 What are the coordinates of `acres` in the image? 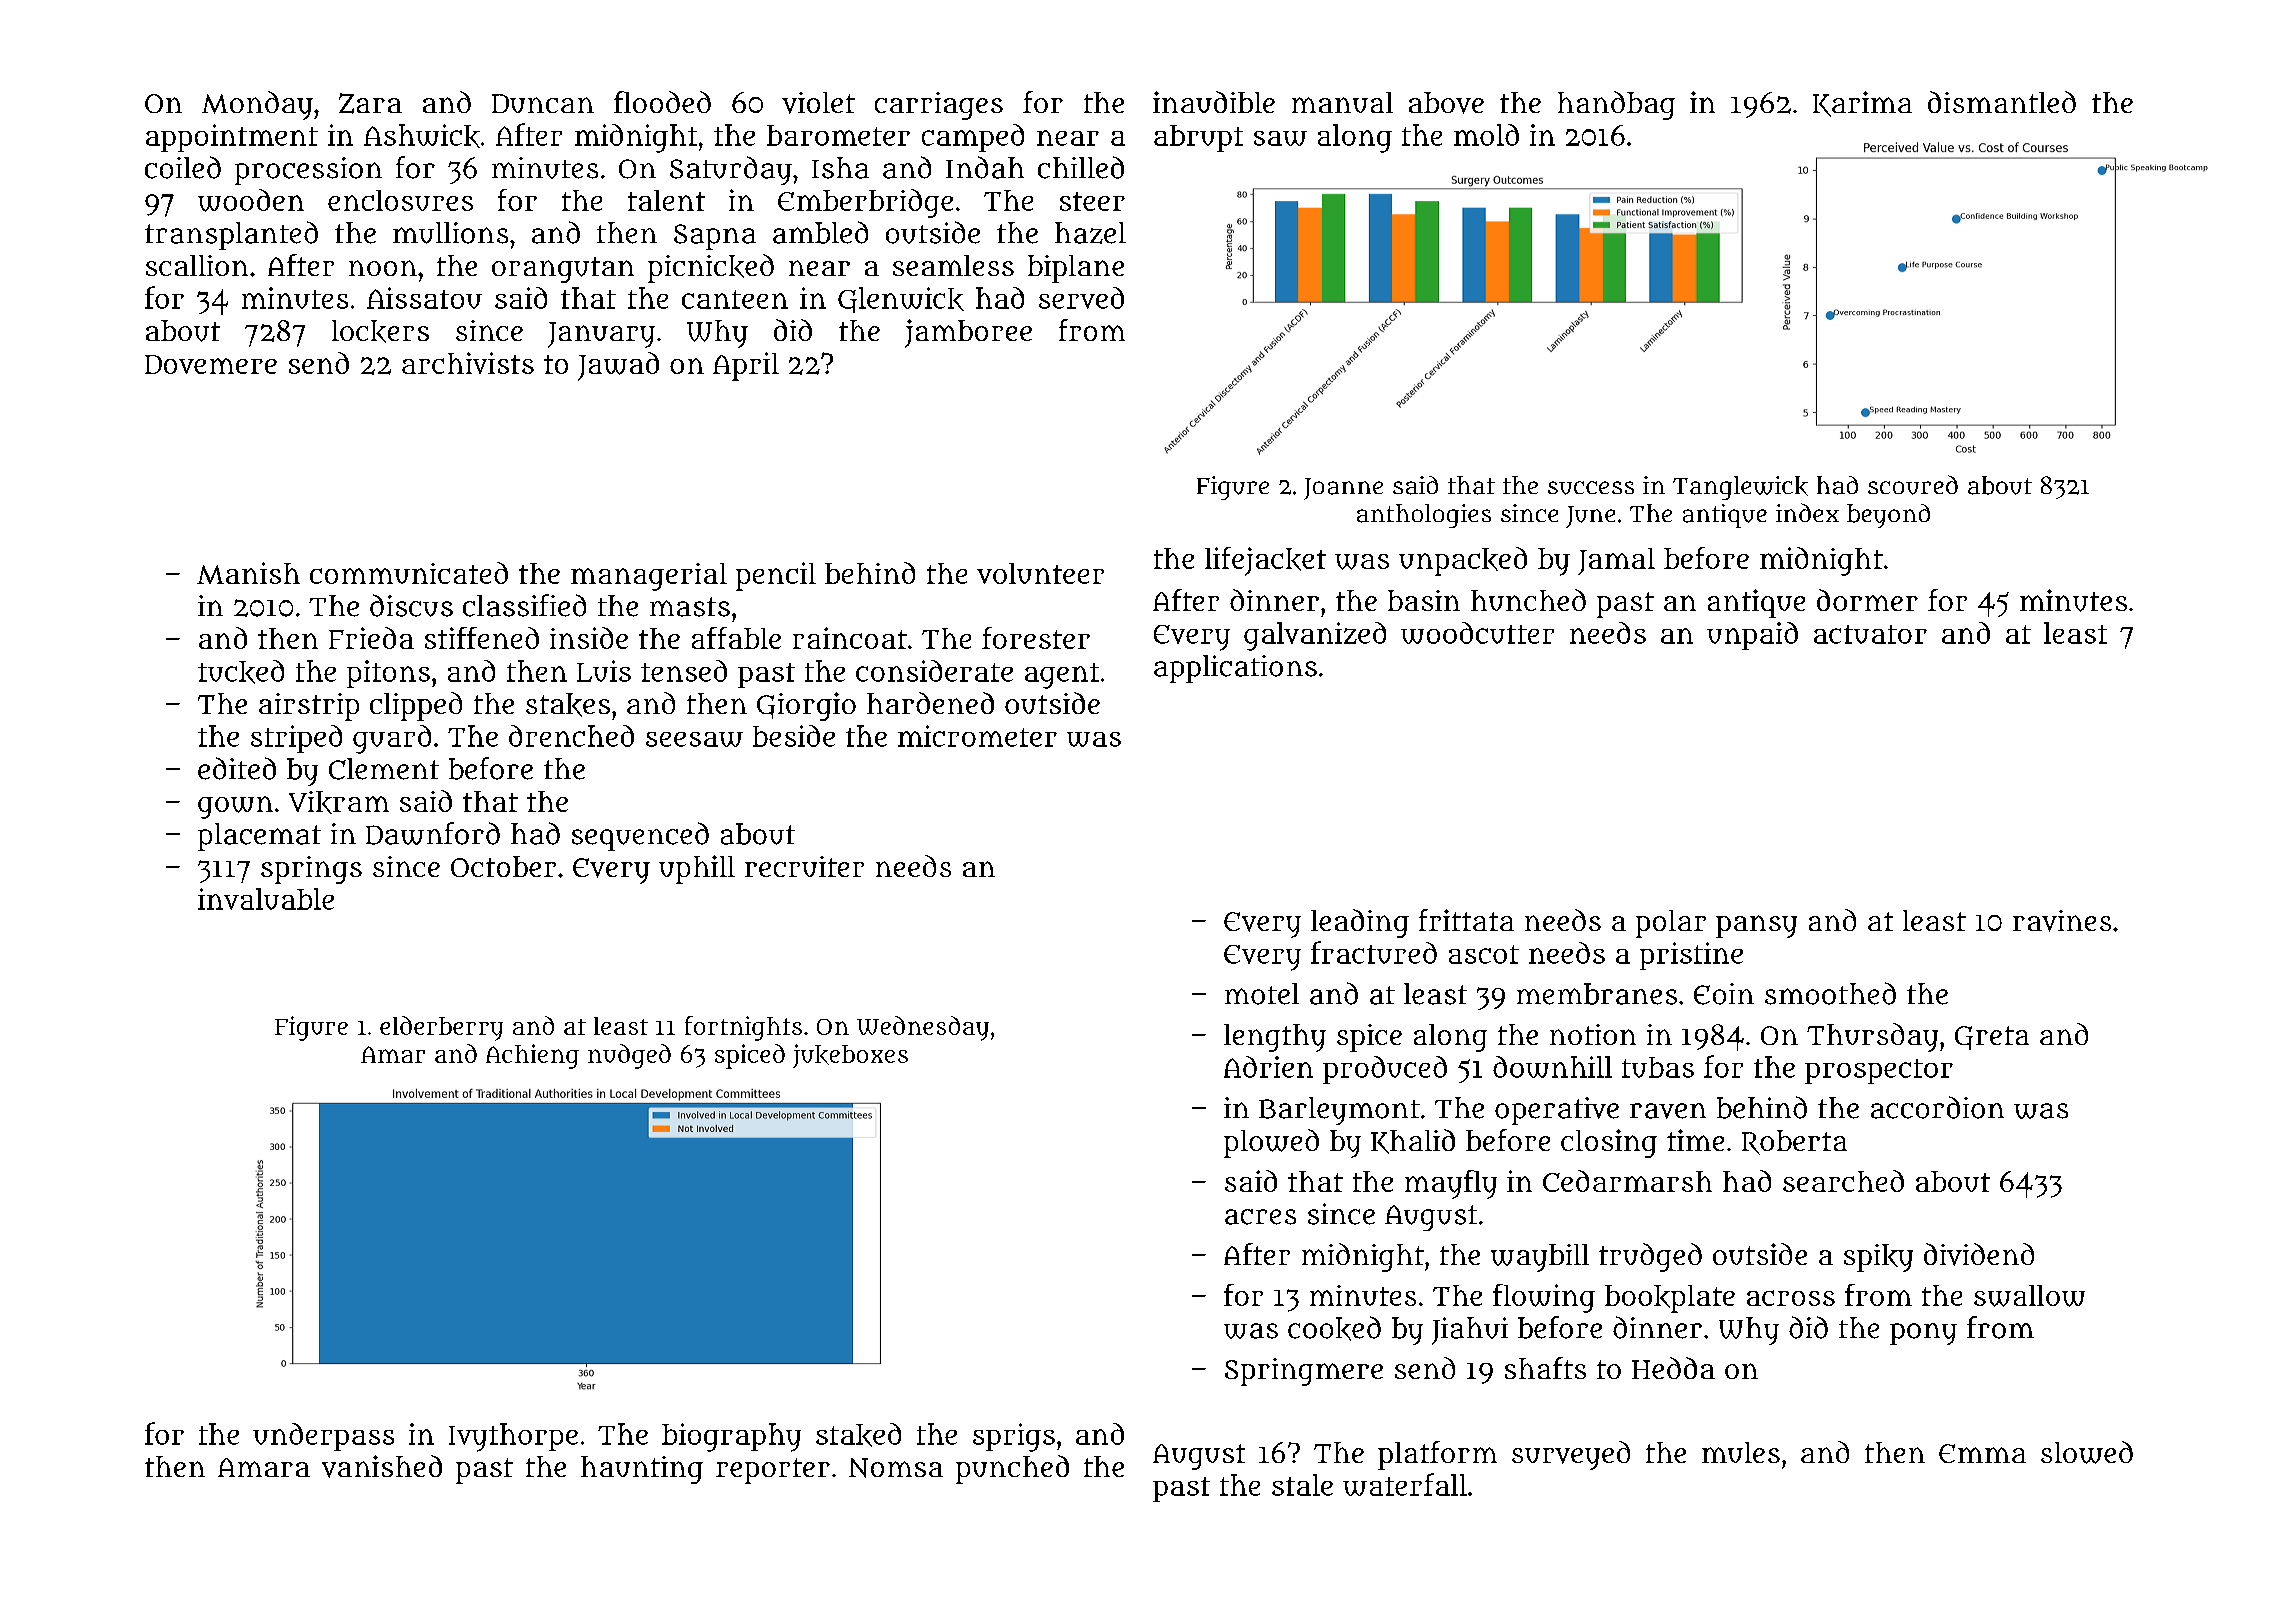 It's located at (1260, 1217).
